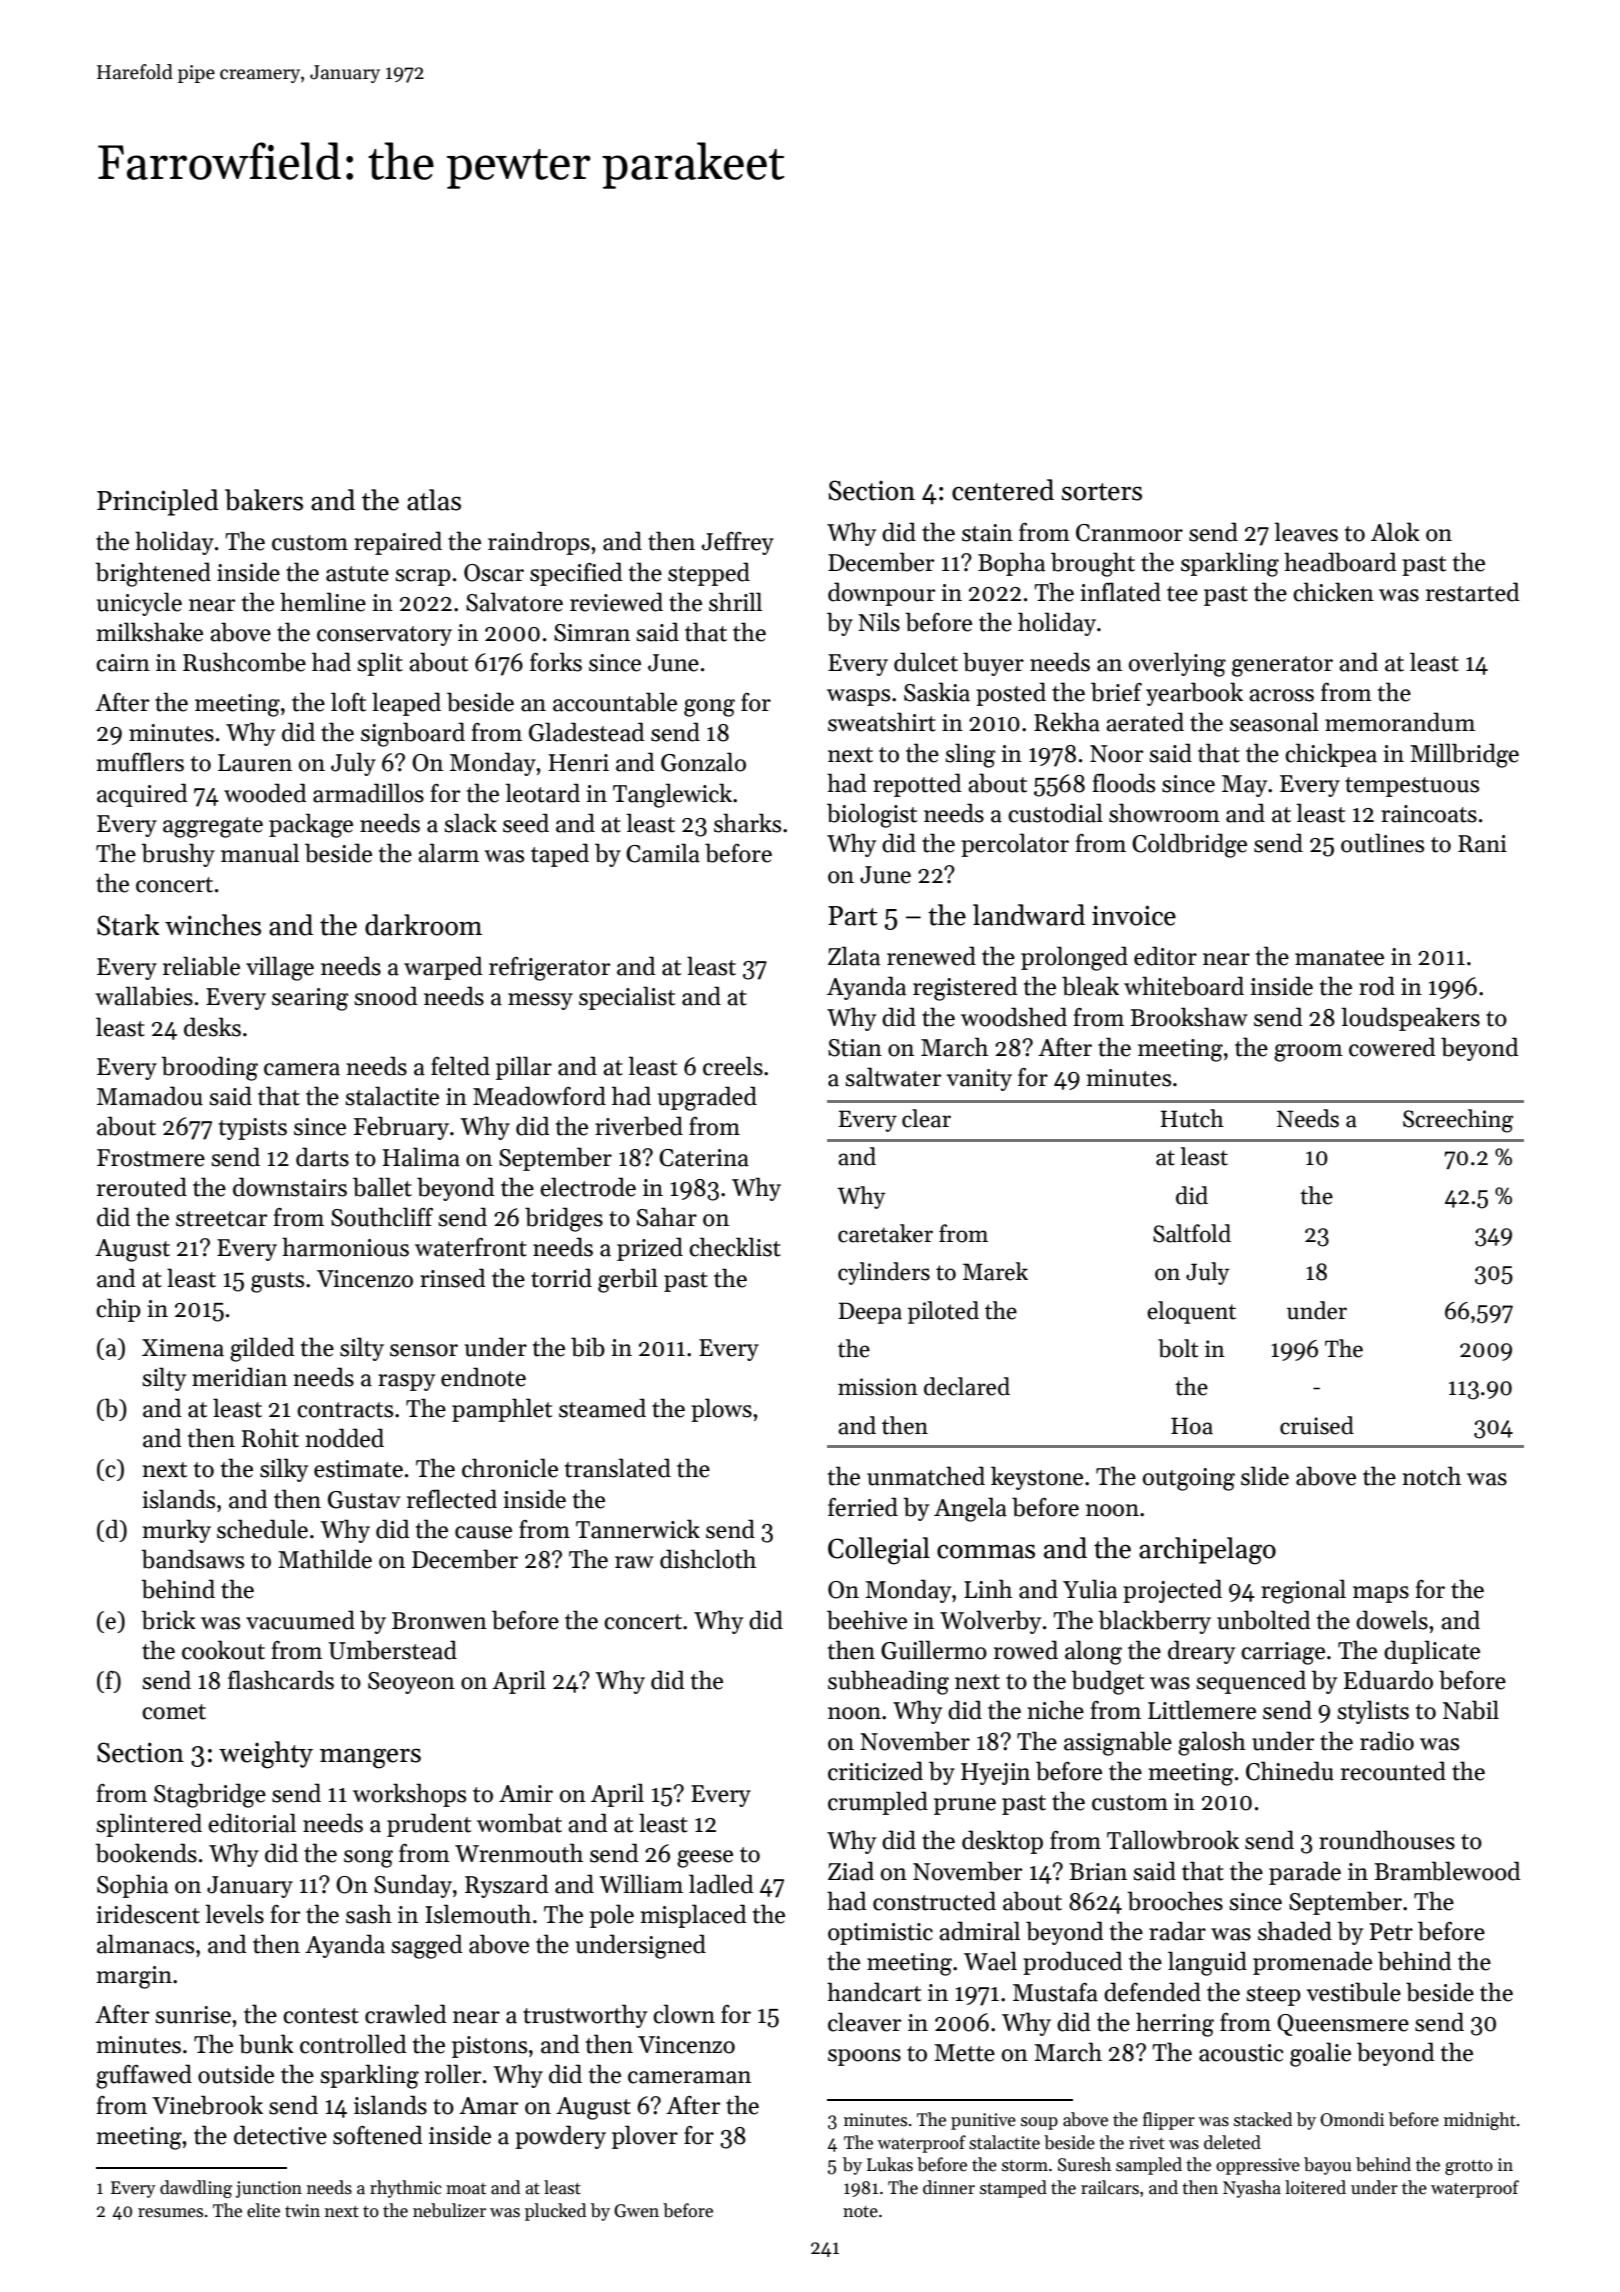  What do you see at coordinates (1395, 532) in the screenshot?
I see `Alok` at bounding box center [1395, 532].
